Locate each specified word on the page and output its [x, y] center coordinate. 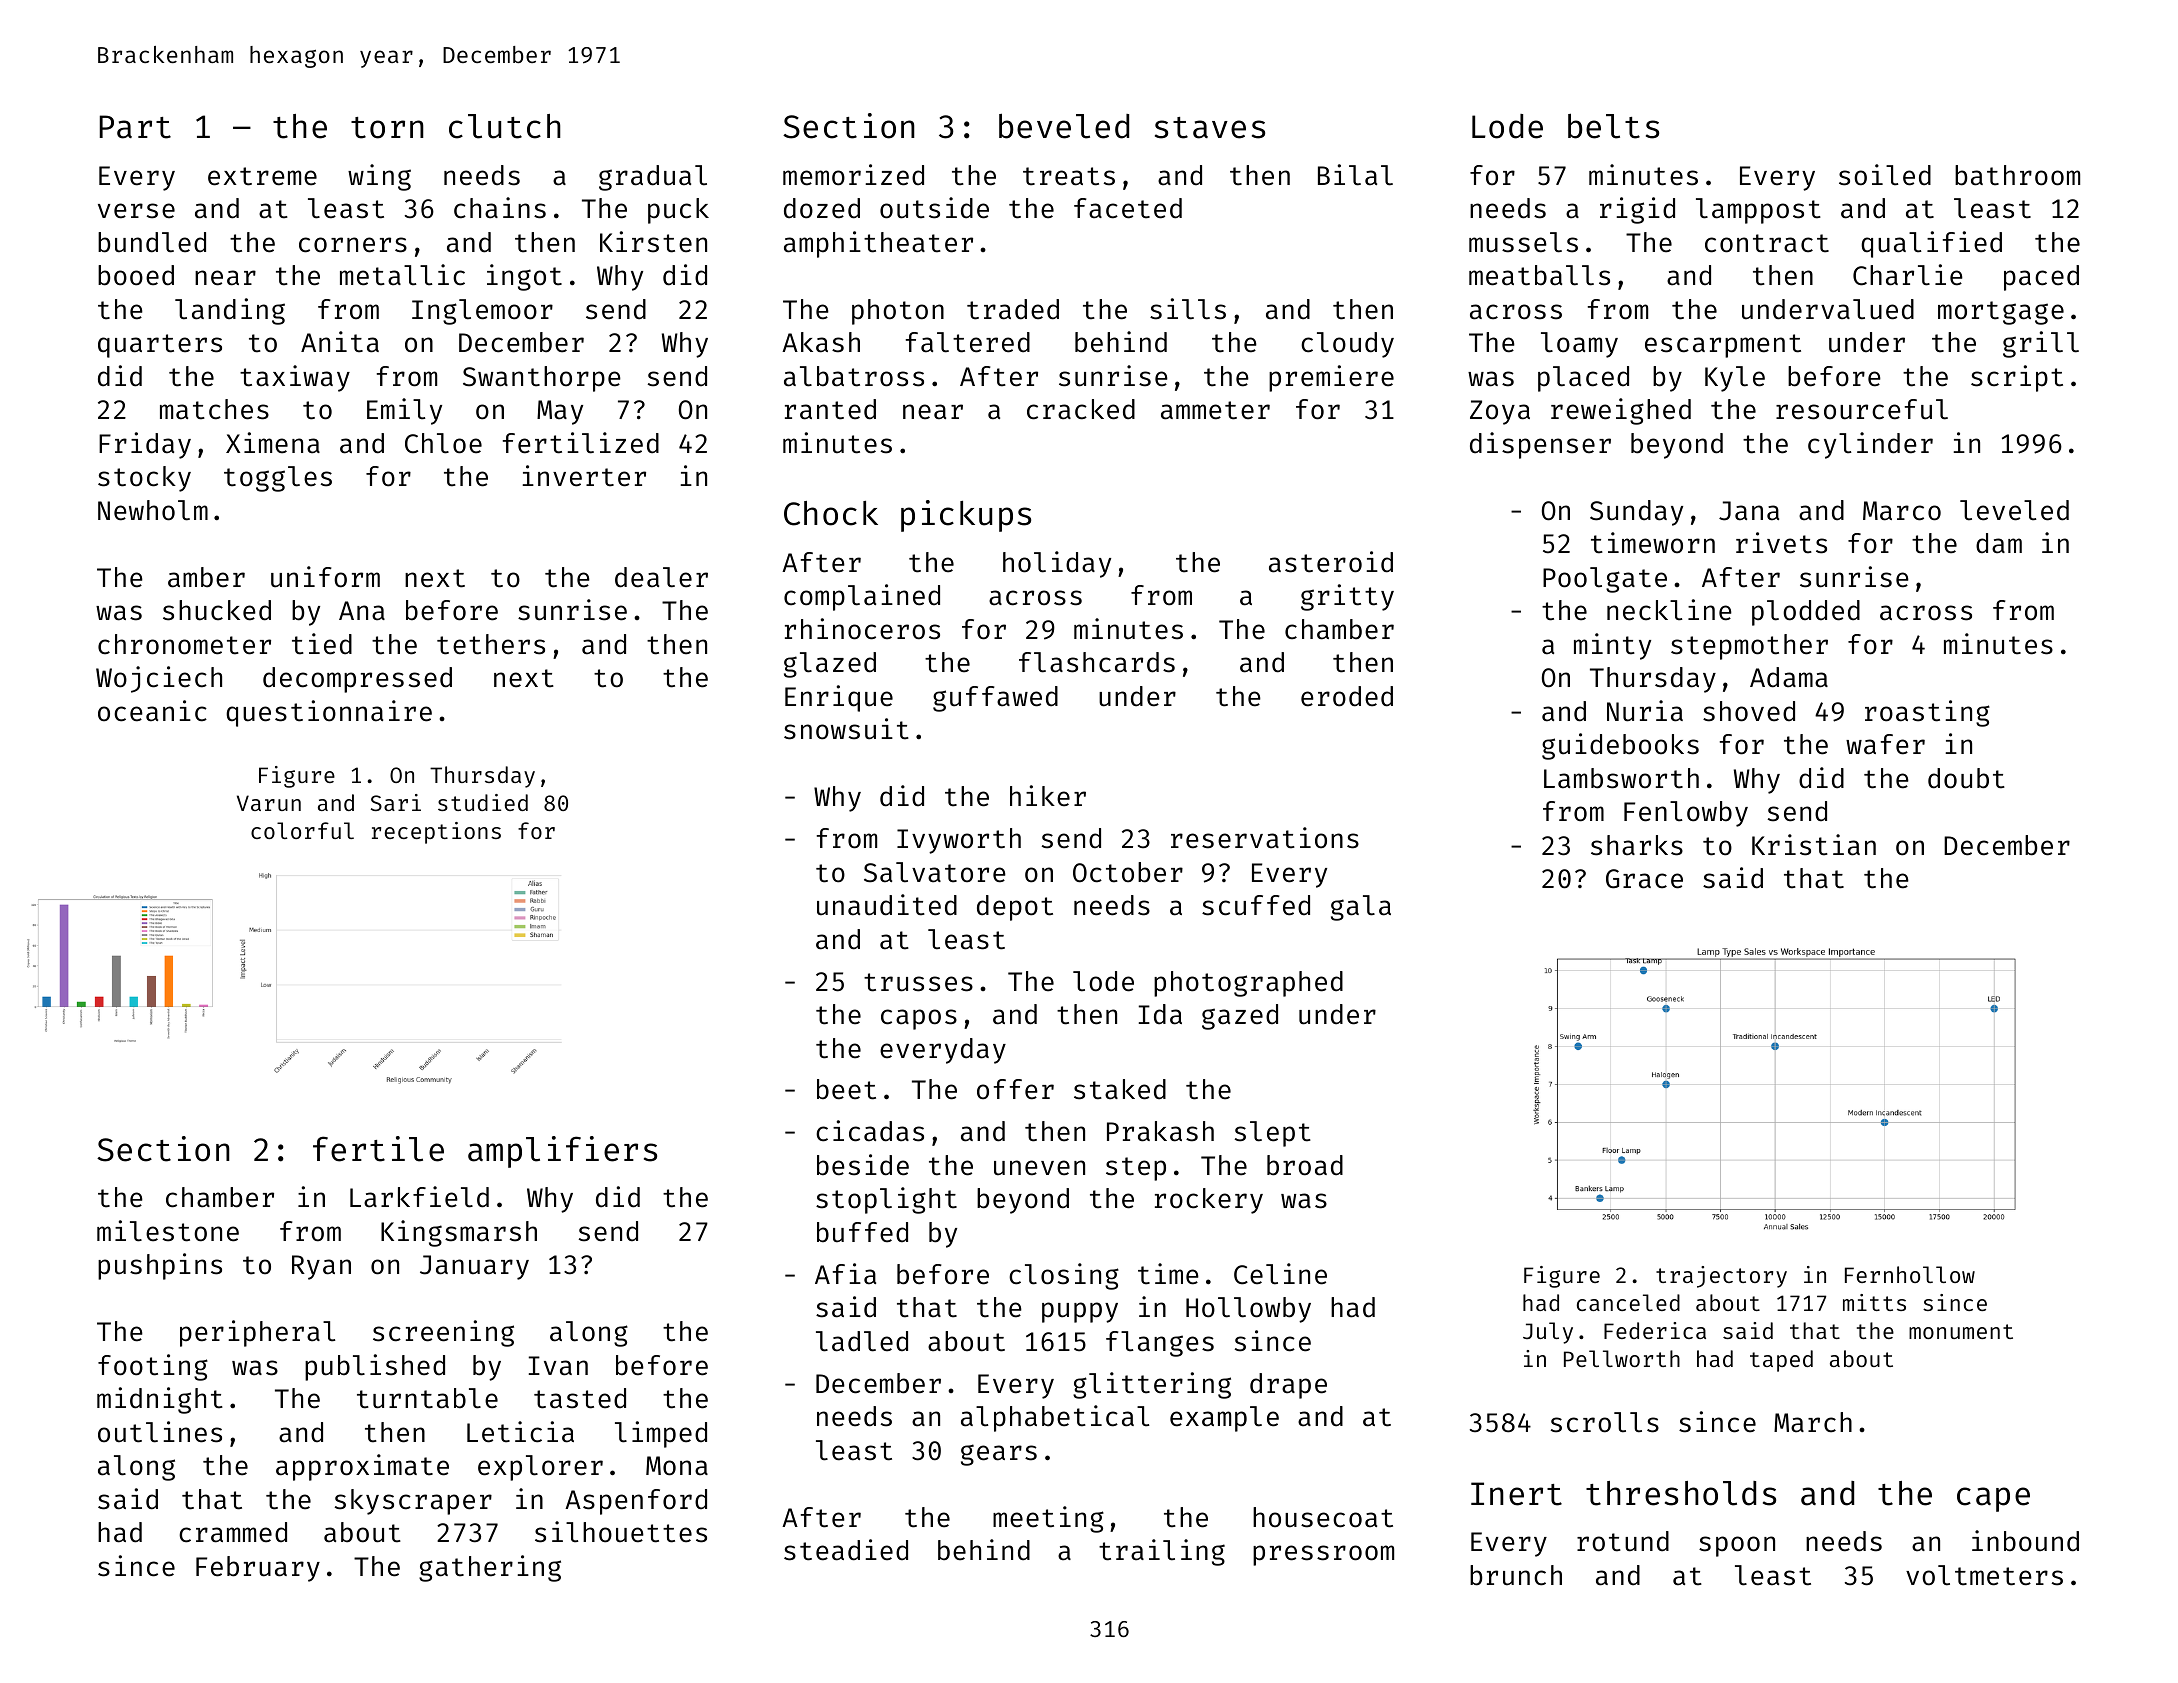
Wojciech [159, 679]
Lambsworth [1621, 778]
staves [1210, 128]
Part [135, 127]
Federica [1655, 1330]
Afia [845, 1274]
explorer [540, 1468]
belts [1613, 126]
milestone [168, 1231]
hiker [1048, 796]
